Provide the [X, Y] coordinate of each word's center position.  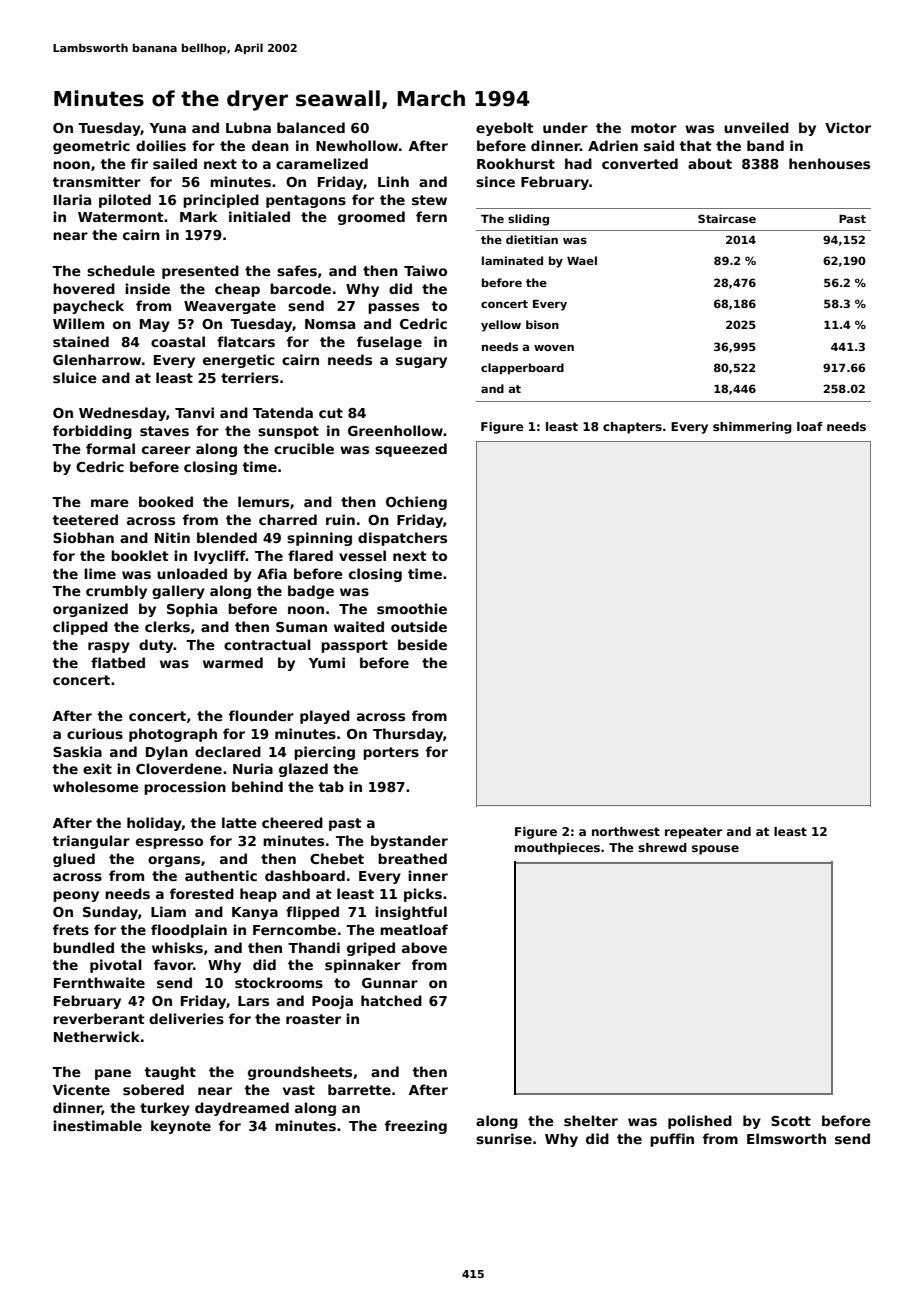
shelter [591, 1120]
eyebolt [505, 129]
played [325, 717]
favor [173, 964]
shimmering [752, 428]
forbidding [92, 432]
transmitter [96, 181]
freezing [416, 1127]
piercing [324, 753]
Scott [791, 1121]
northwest [626, 831]
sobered [153, 1089]
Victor [848, 127]
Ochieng [416, 503]
